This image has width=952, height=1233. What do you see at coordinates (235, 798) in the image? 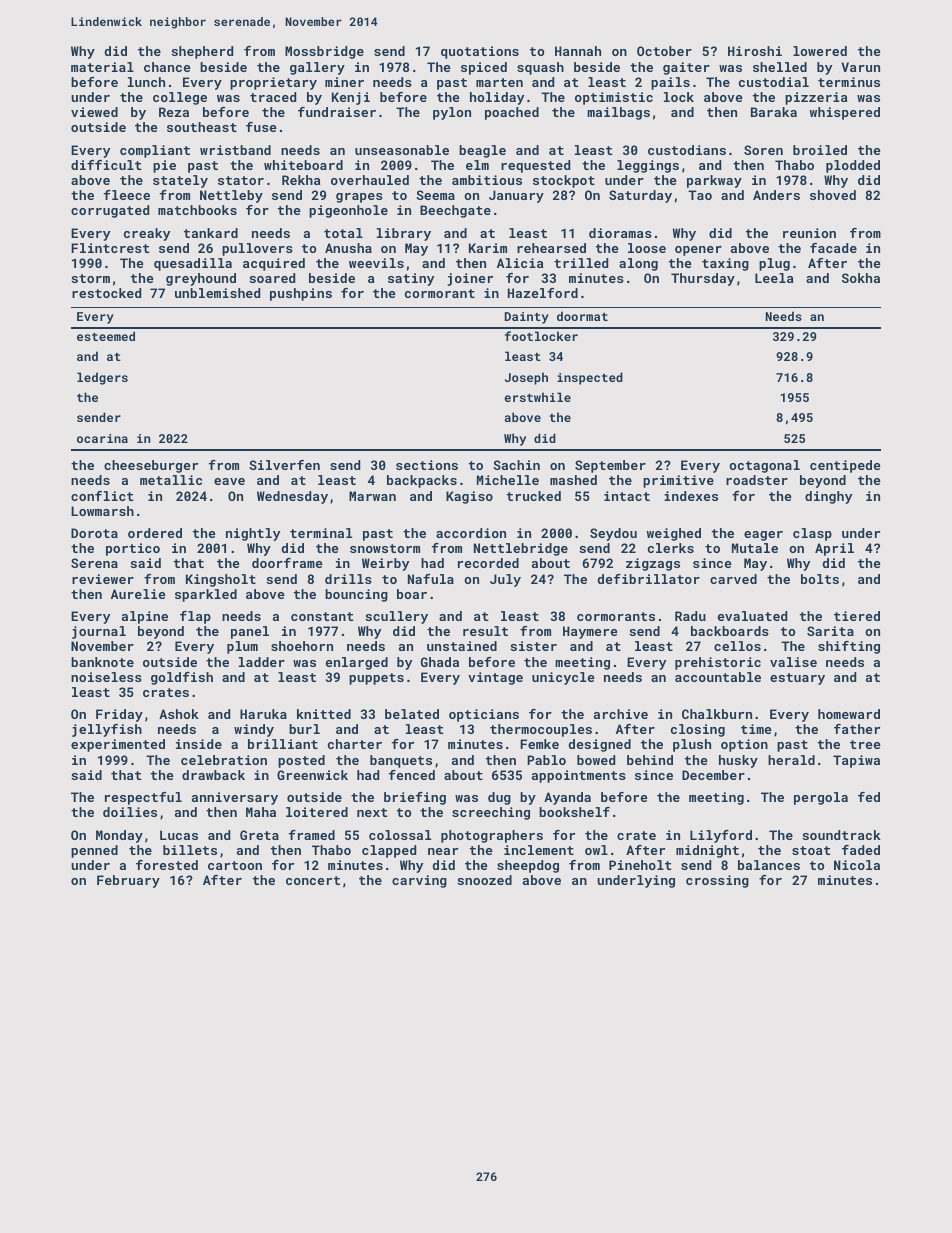
I see `anniversary` at bounding box center [235, 798].
